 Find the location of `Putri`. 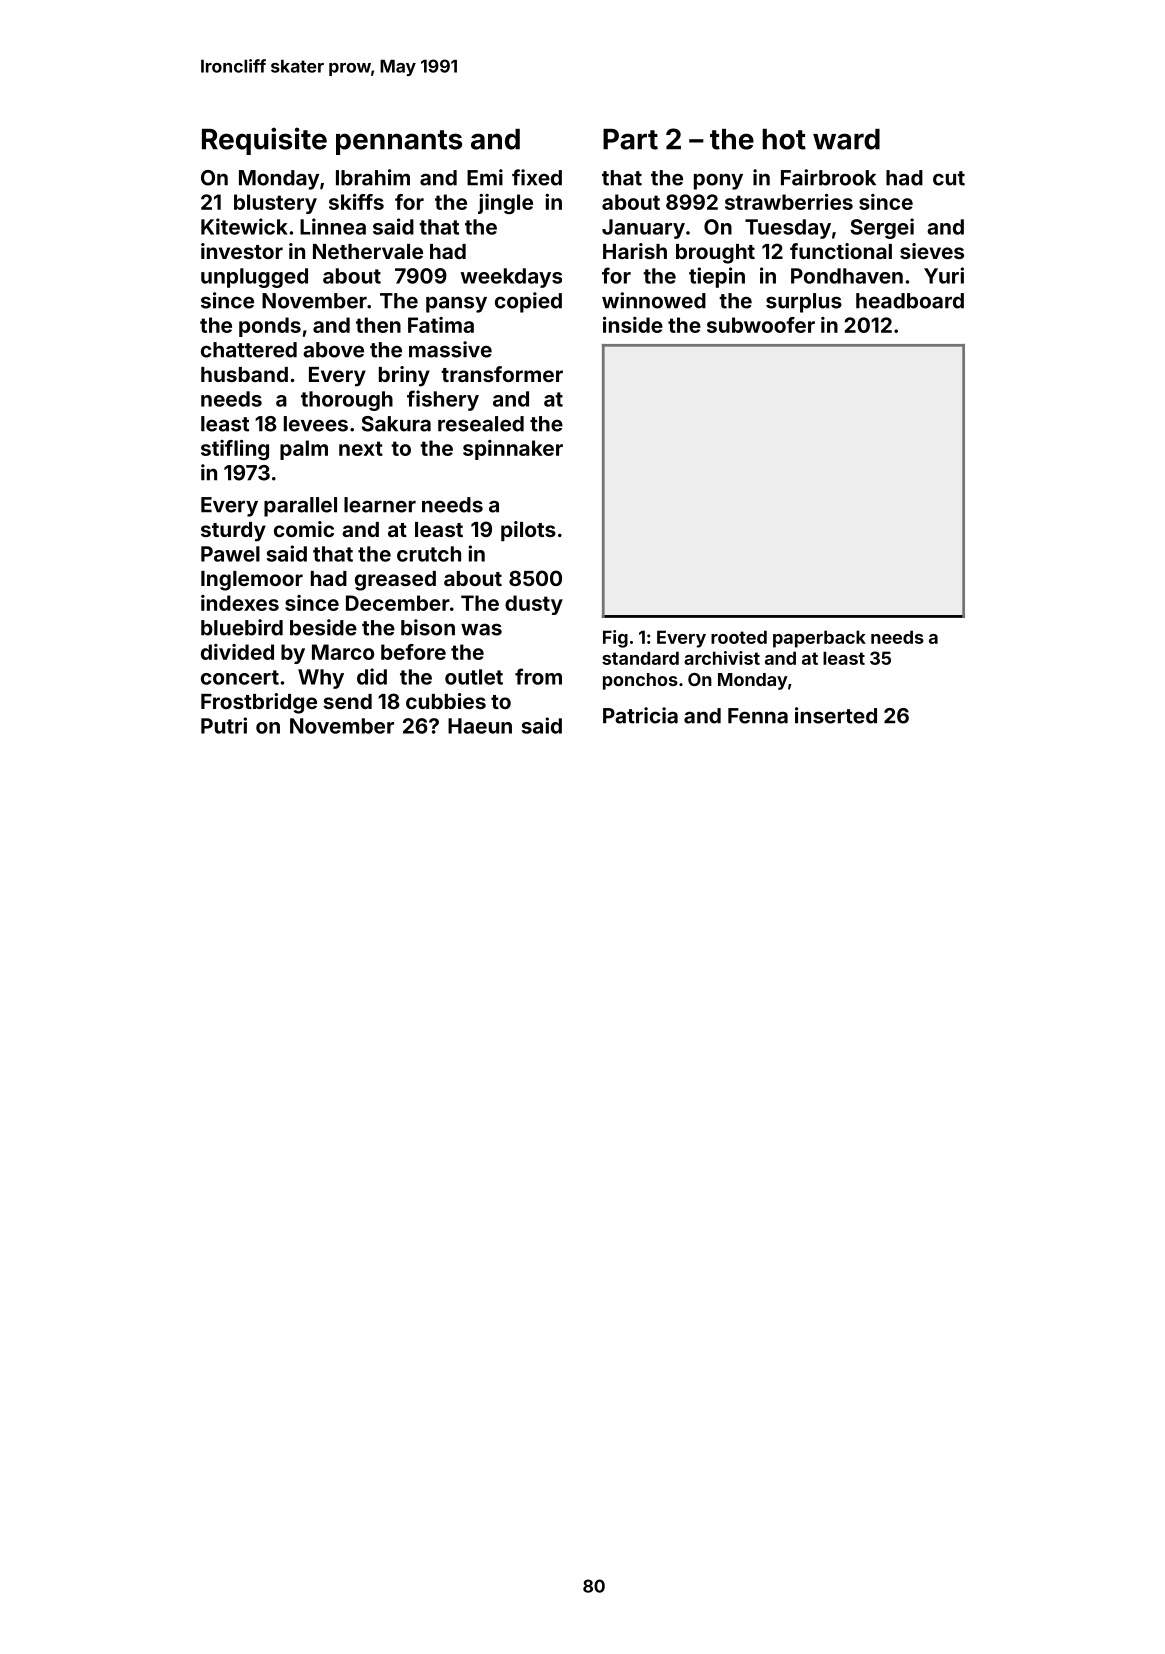

Putri is located at coordinates (224, 725).
